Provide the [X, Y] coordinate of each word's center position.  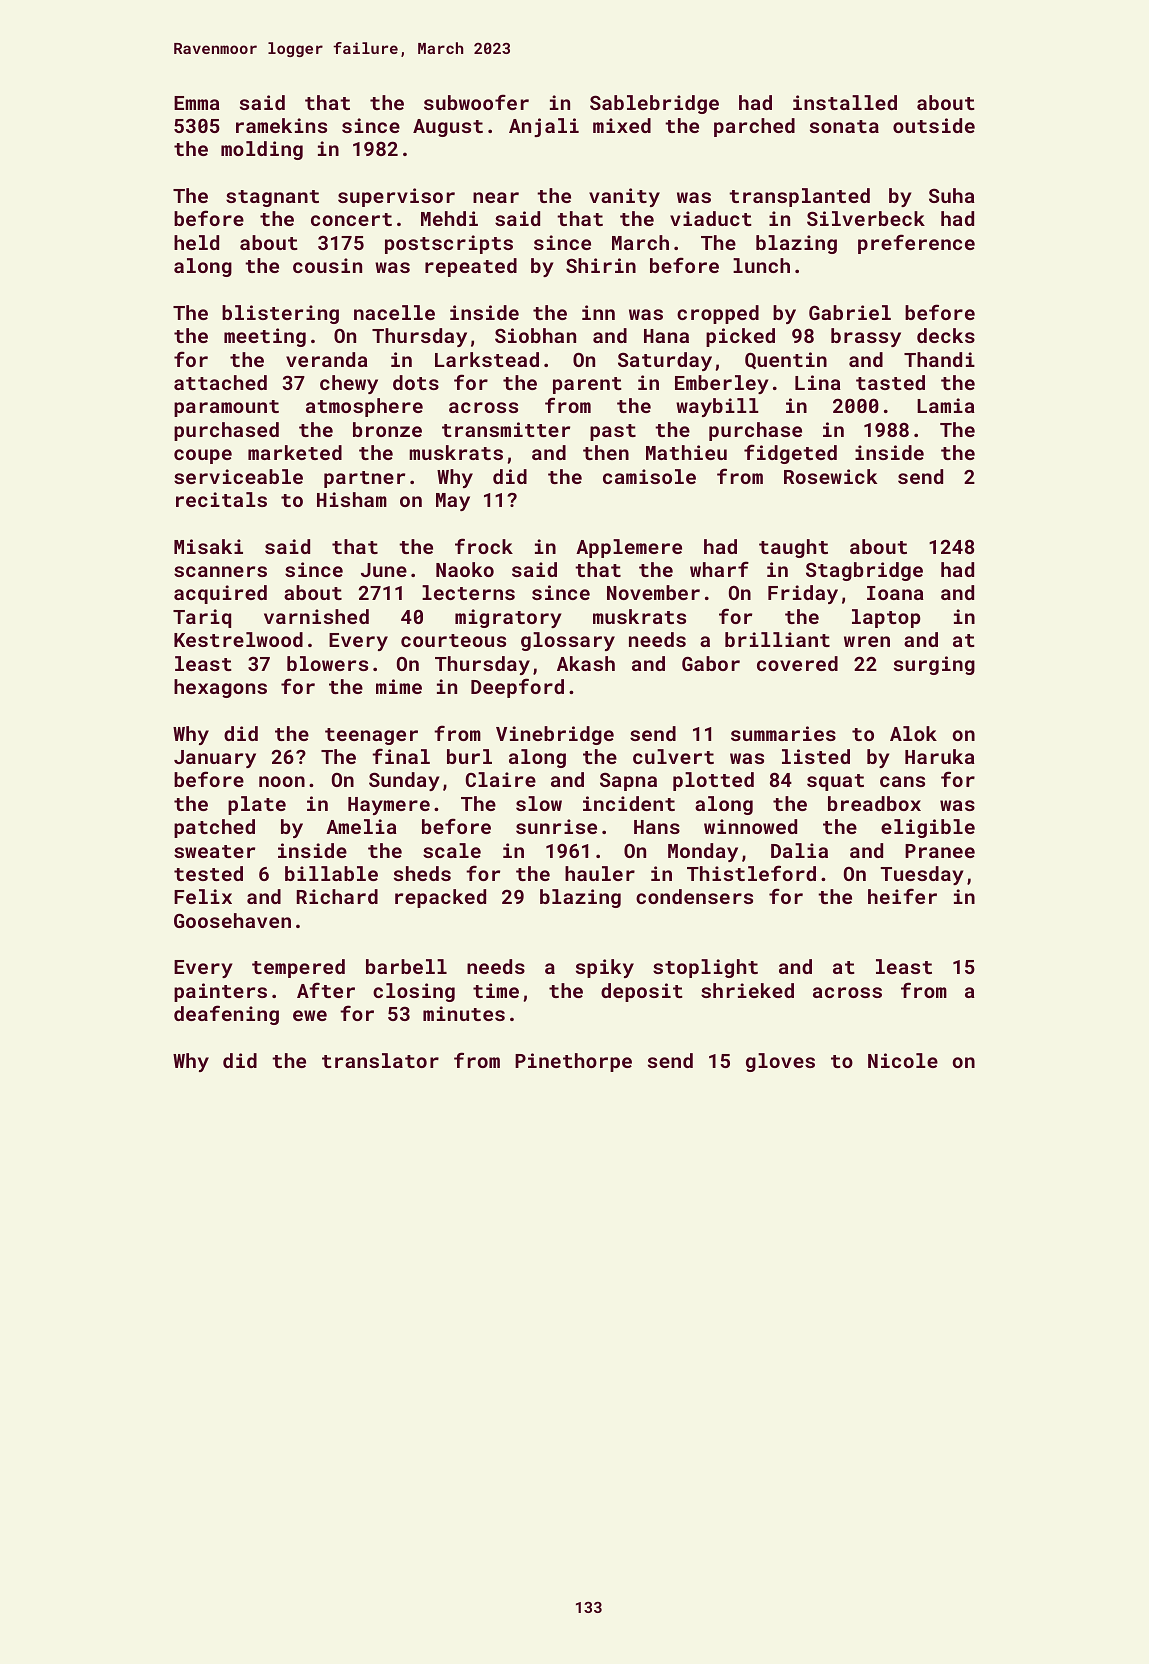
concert [351, 219]
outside [934, 125]
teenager [371, 736]
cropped [718, 314]
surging [934, 665]
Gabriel [850, 312]
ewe [310, 1015]
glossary [568, 641]
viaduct [711, 218]
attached [220, 382]
